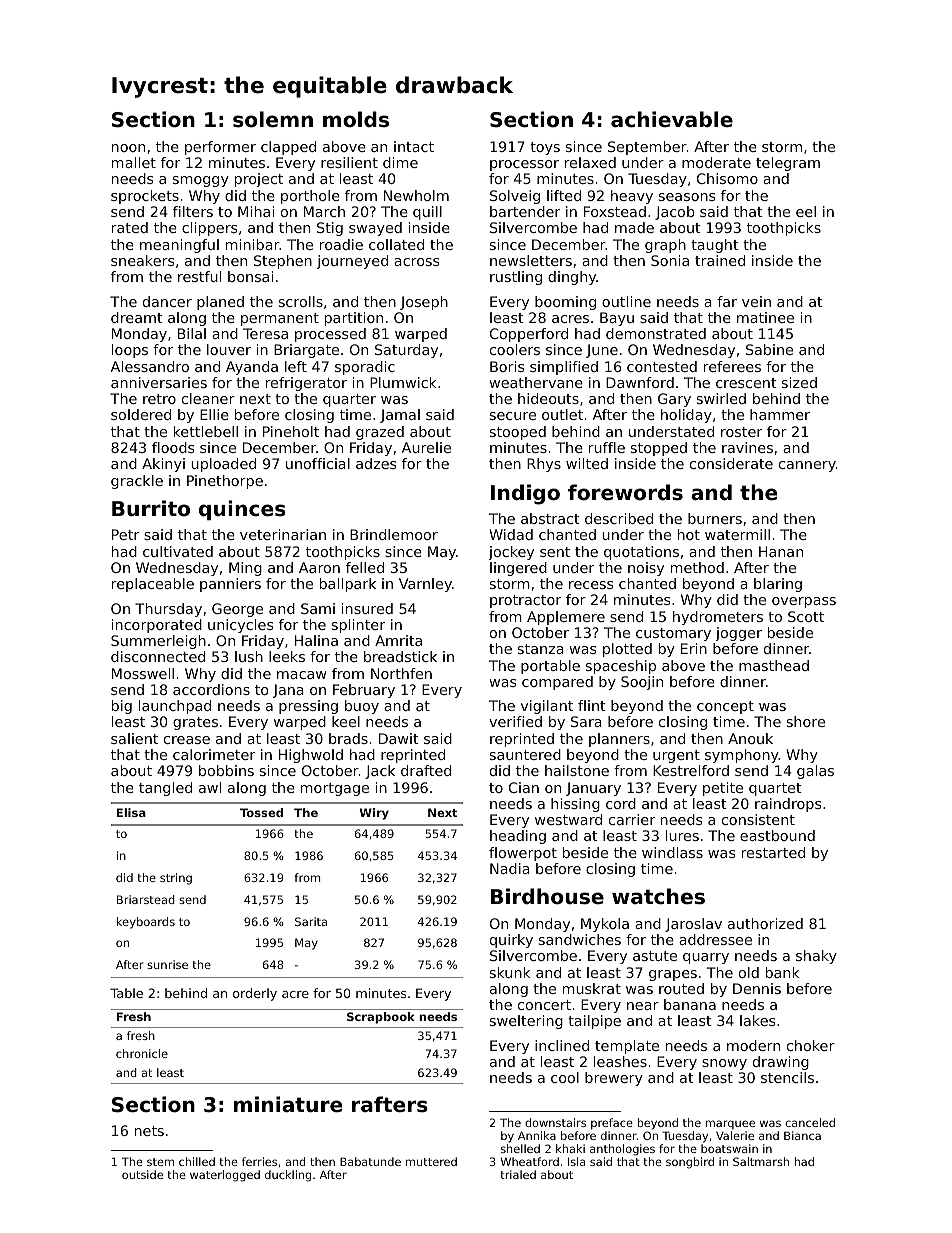 The width and height of the screenshot is (952, 1233). I want to click on muttered, so click(431, 1161).
